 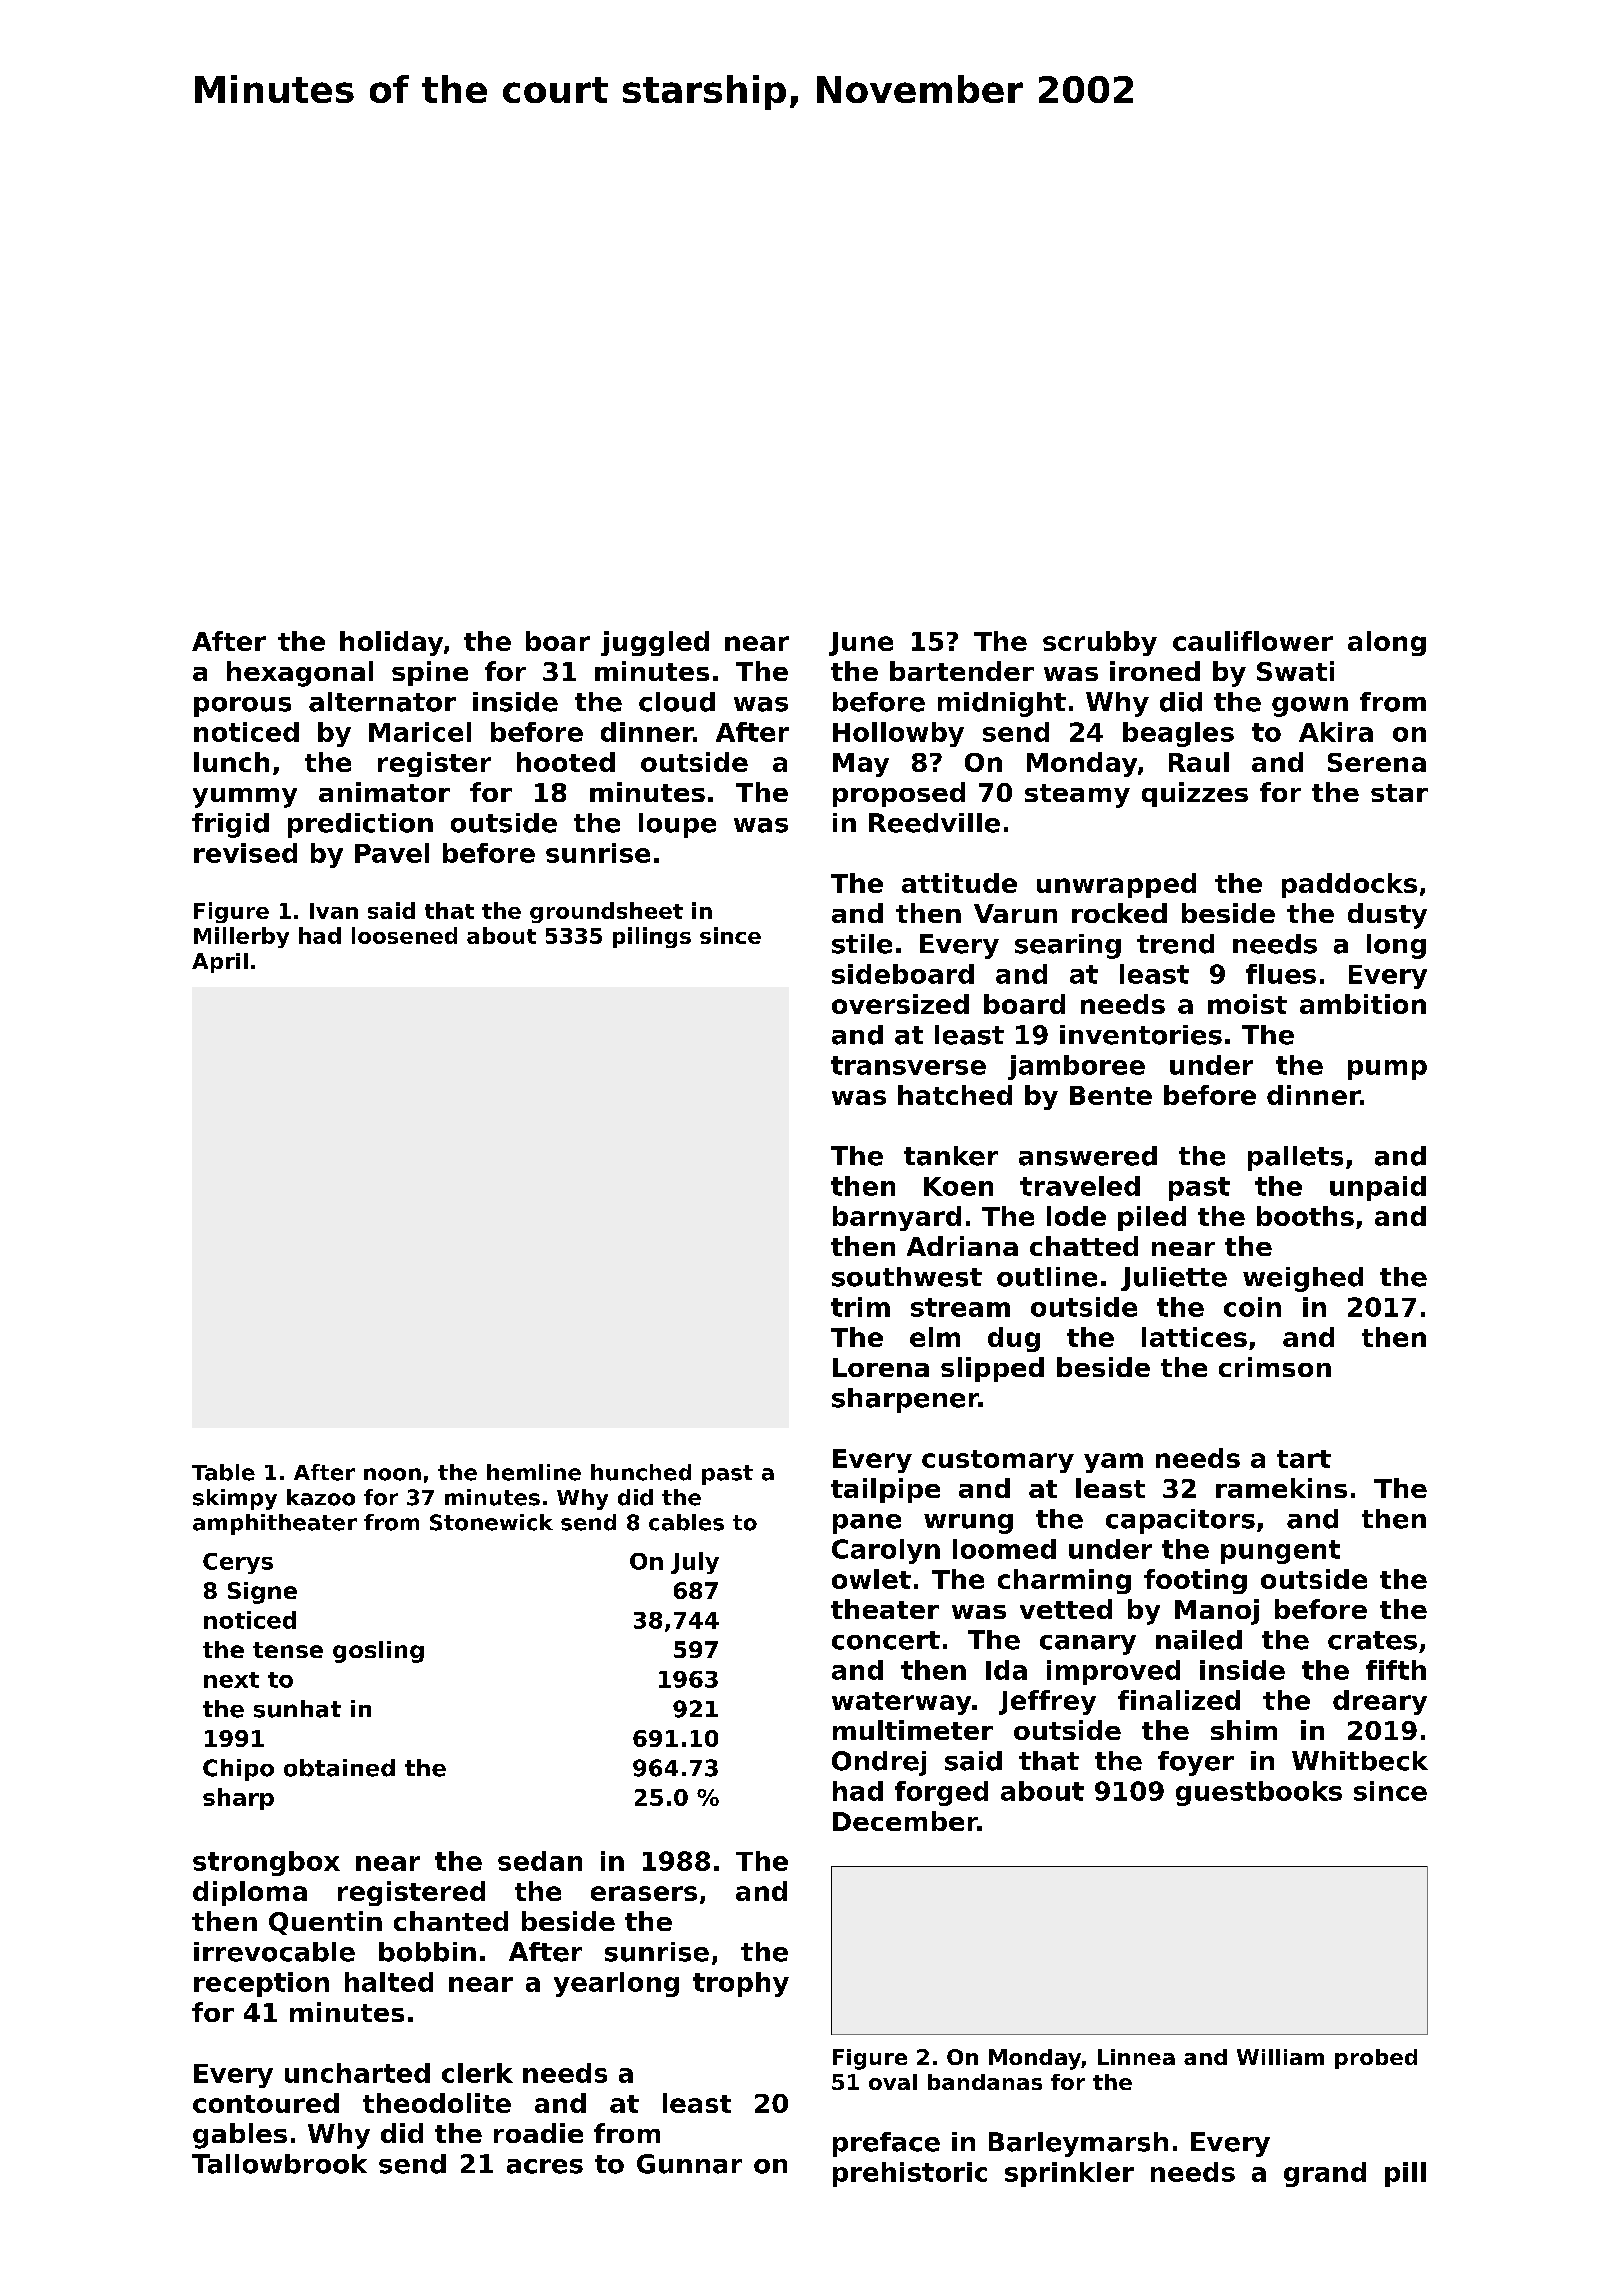 I want to click on sedan, so click(x=540, y=1861).
